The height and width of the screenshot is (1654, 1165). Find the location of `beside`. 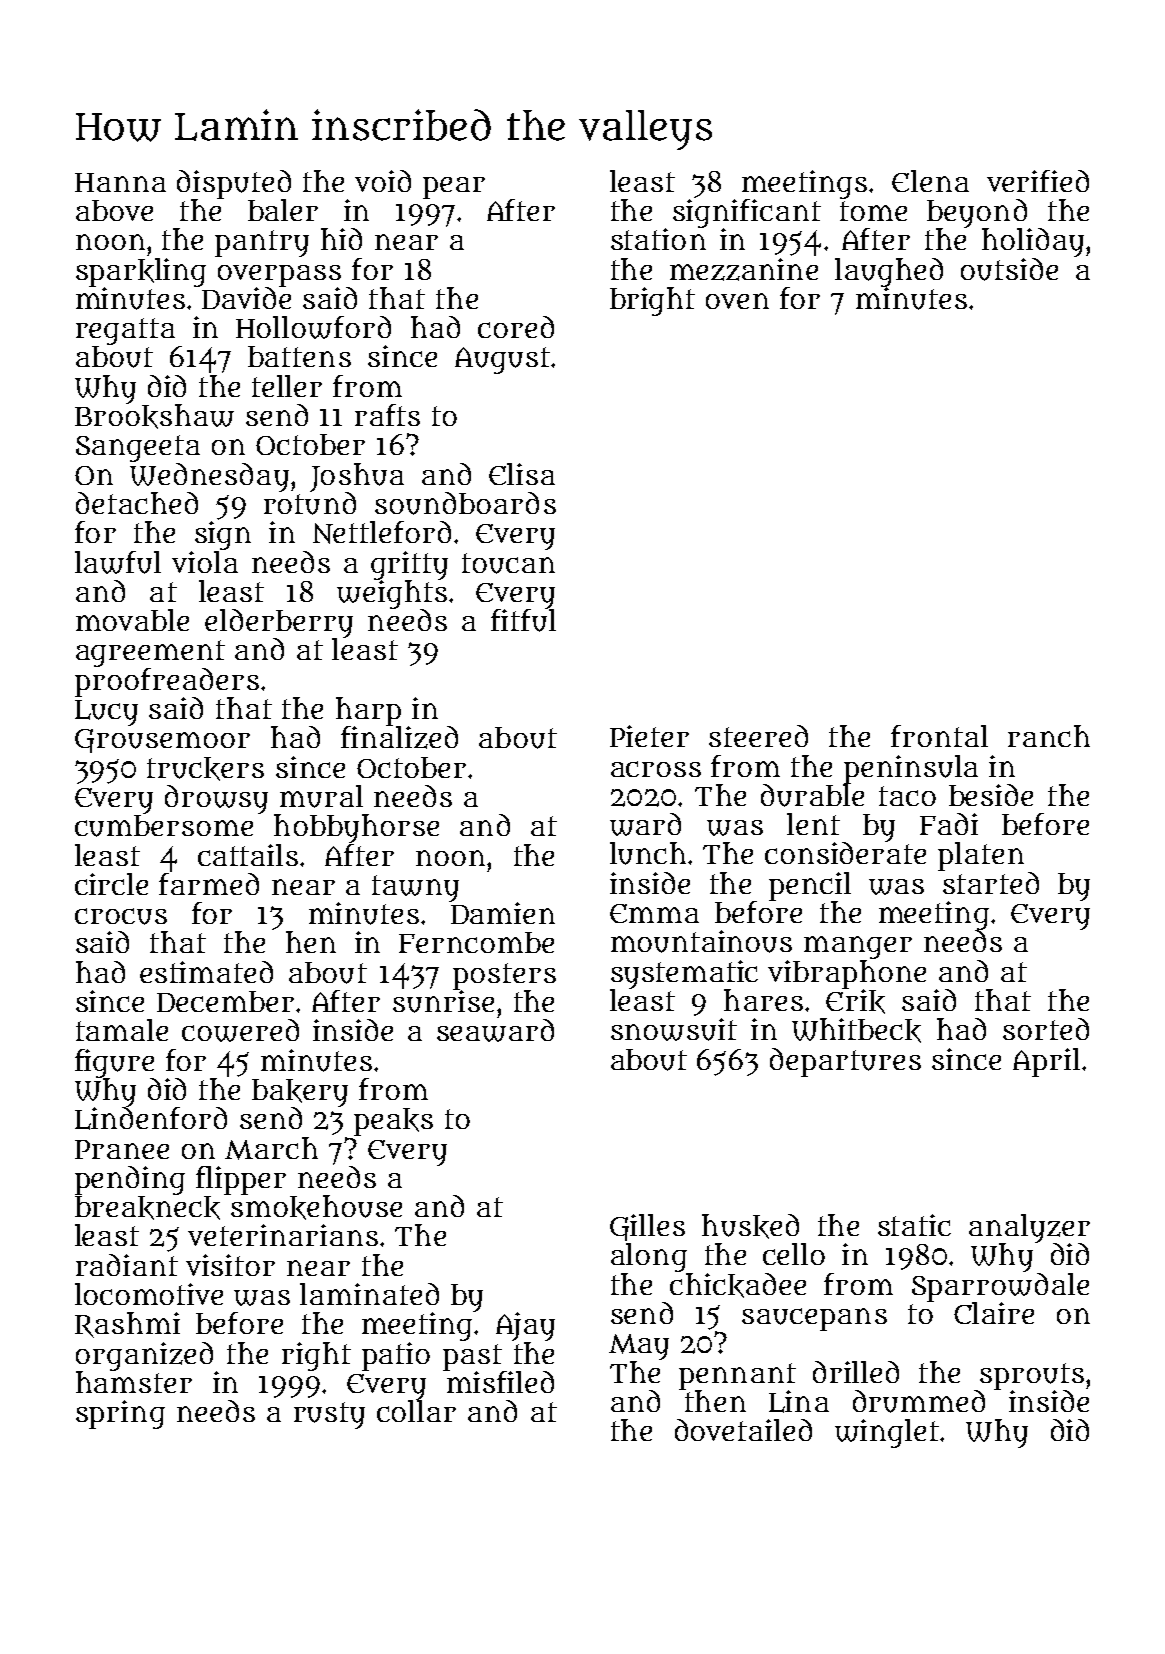

beside is located at coordinates (991, 795).
